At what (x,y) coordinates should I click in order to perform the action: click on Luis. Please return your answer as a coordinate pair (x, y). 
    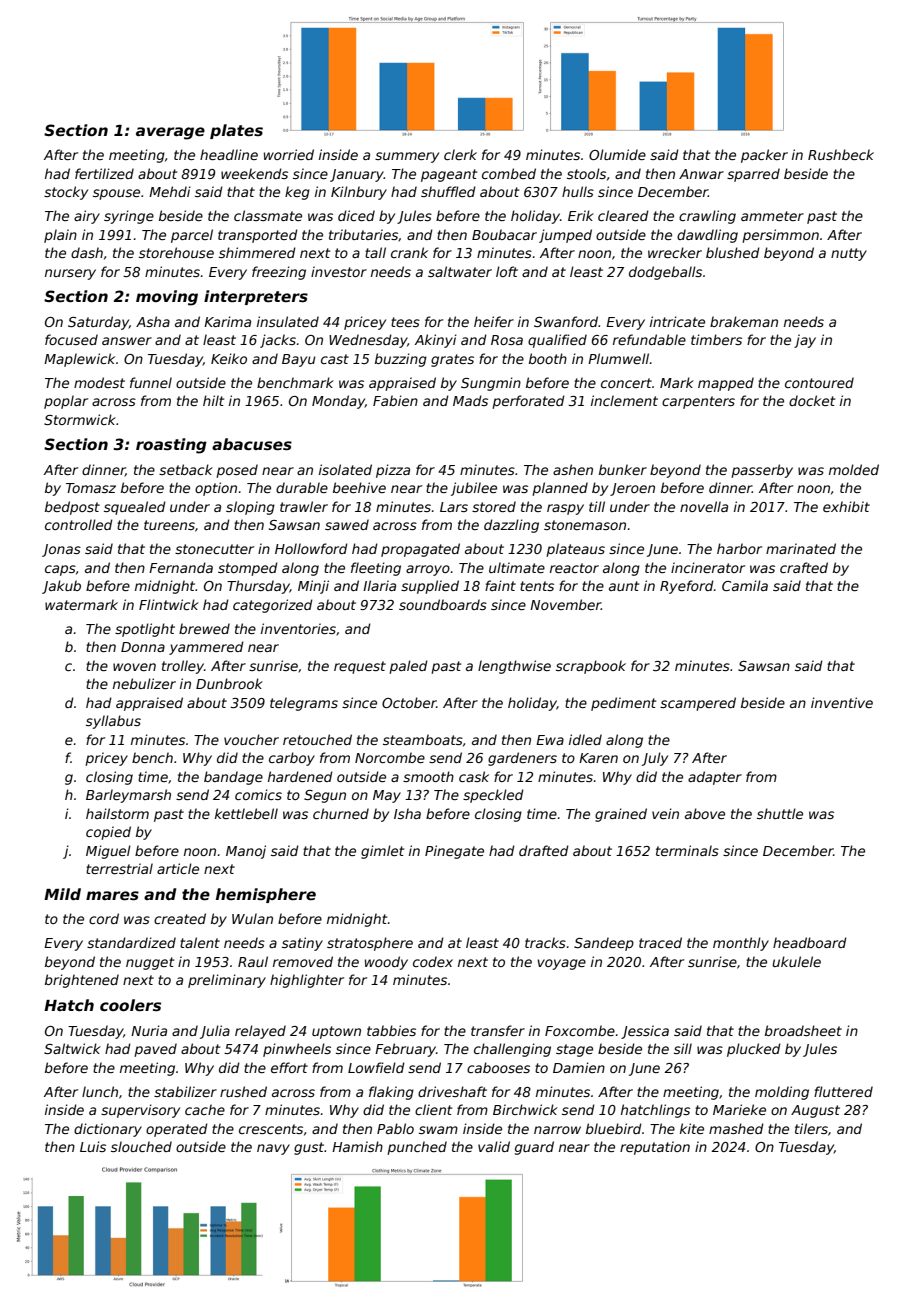
    Looking at the image, I should click on (93, 1146).
